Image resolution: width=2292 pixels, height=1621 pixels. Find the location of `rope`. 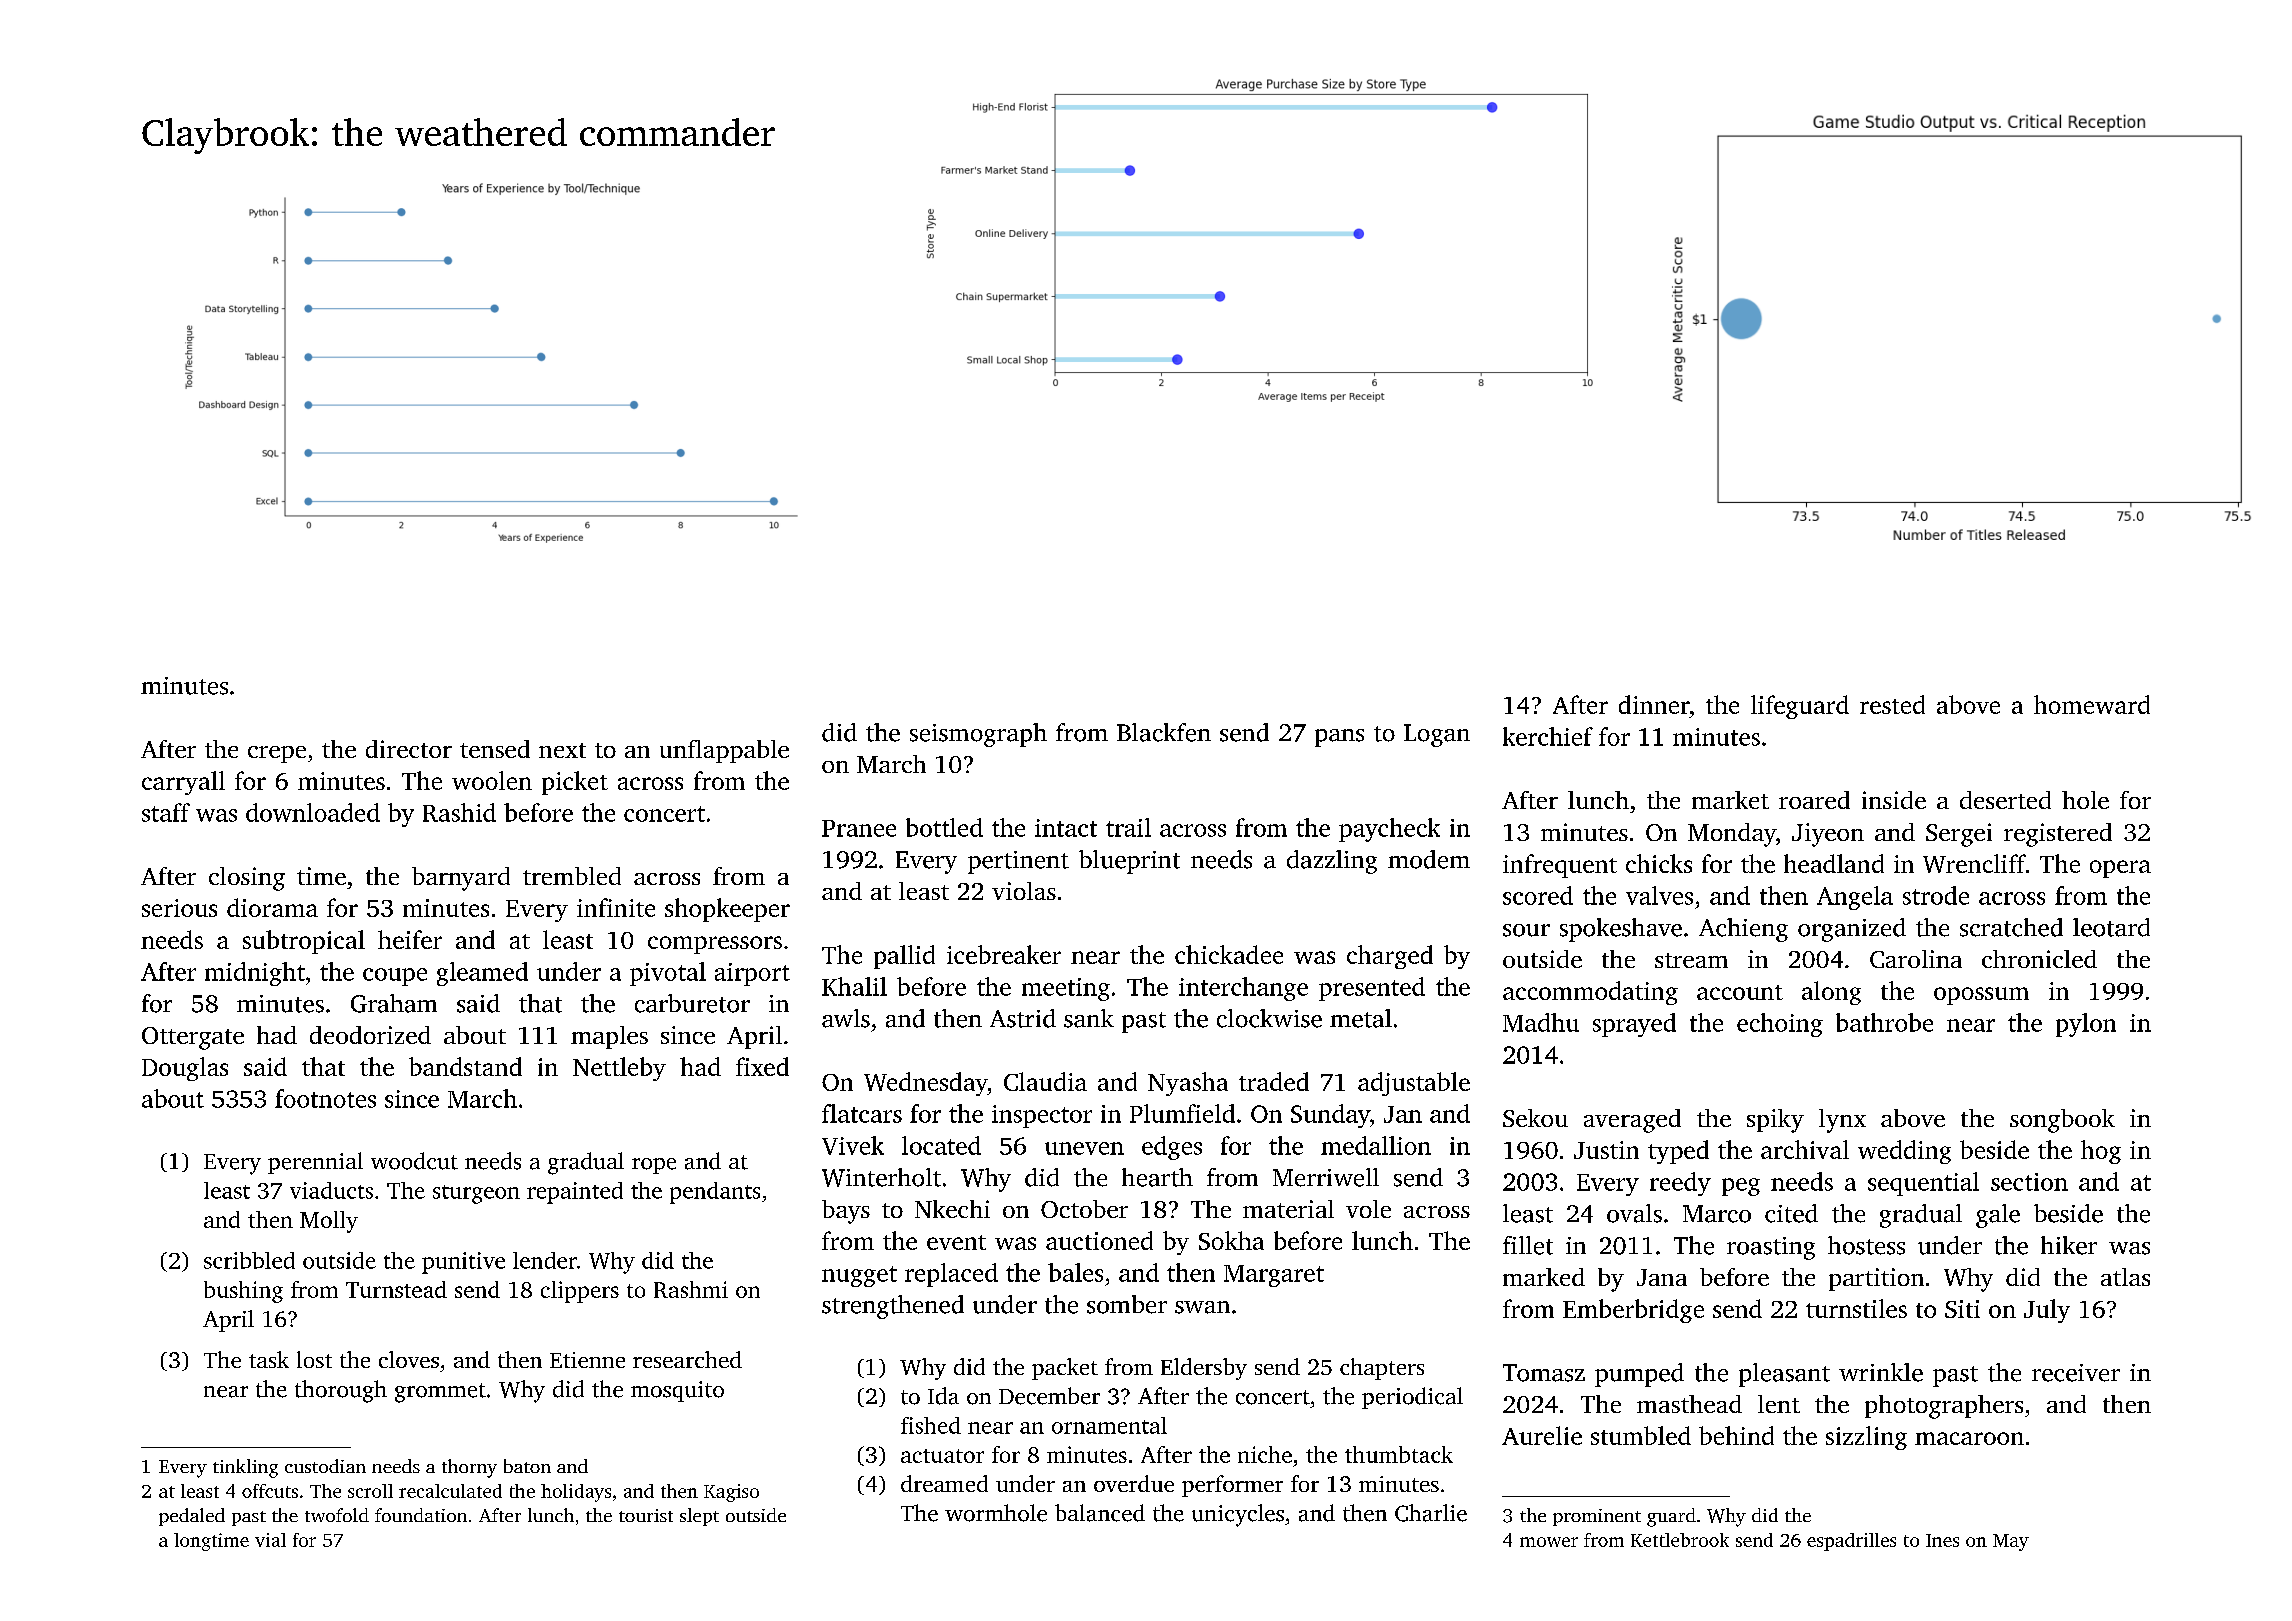

rope is located at coordinates (654, 1166).
